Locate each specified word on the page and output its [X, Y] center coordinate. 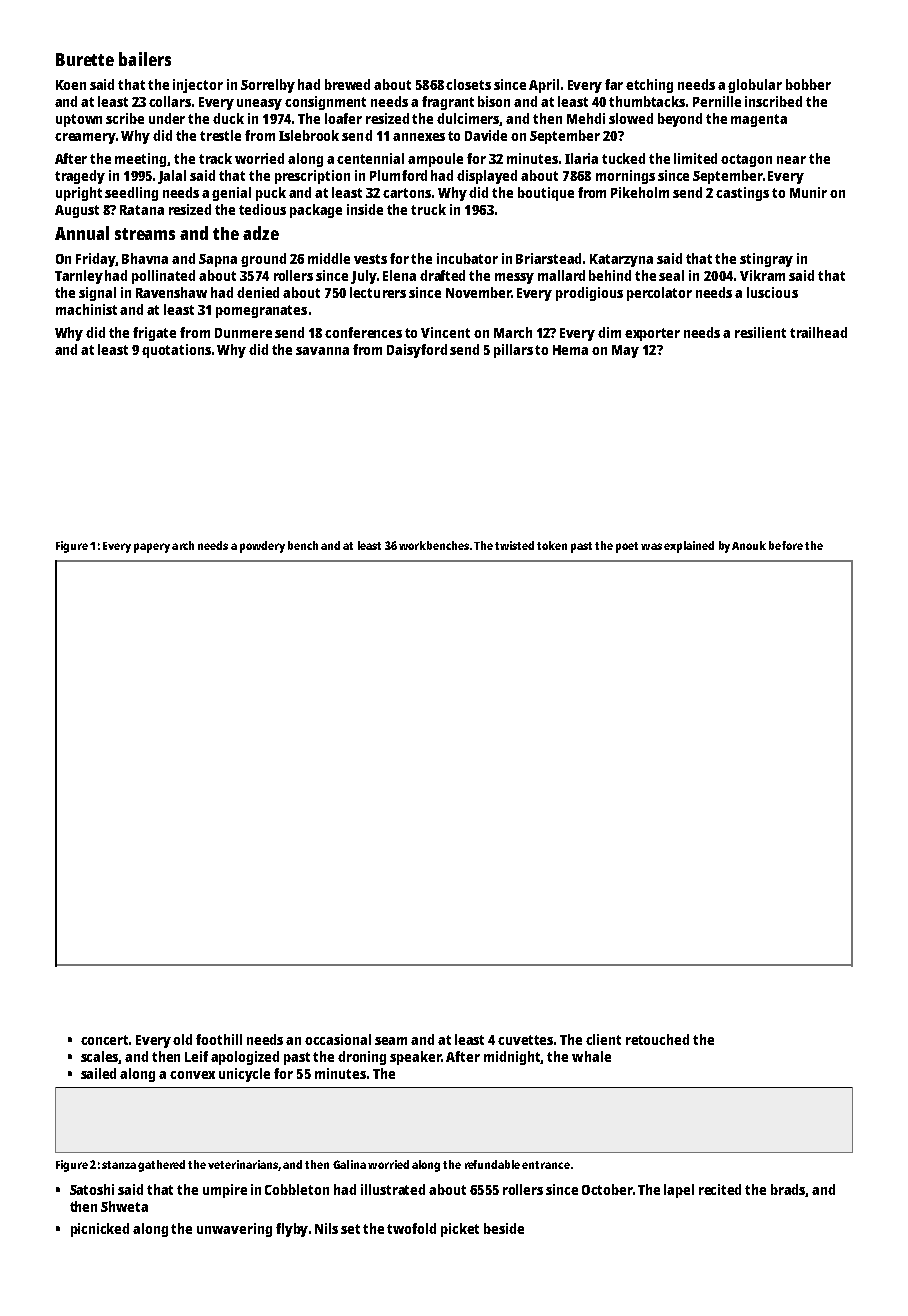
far [614, 84]
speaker [415, 1058]
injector [198, 86]
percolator [659, 294]
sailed [98, 1073]
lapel [679, 1191]
